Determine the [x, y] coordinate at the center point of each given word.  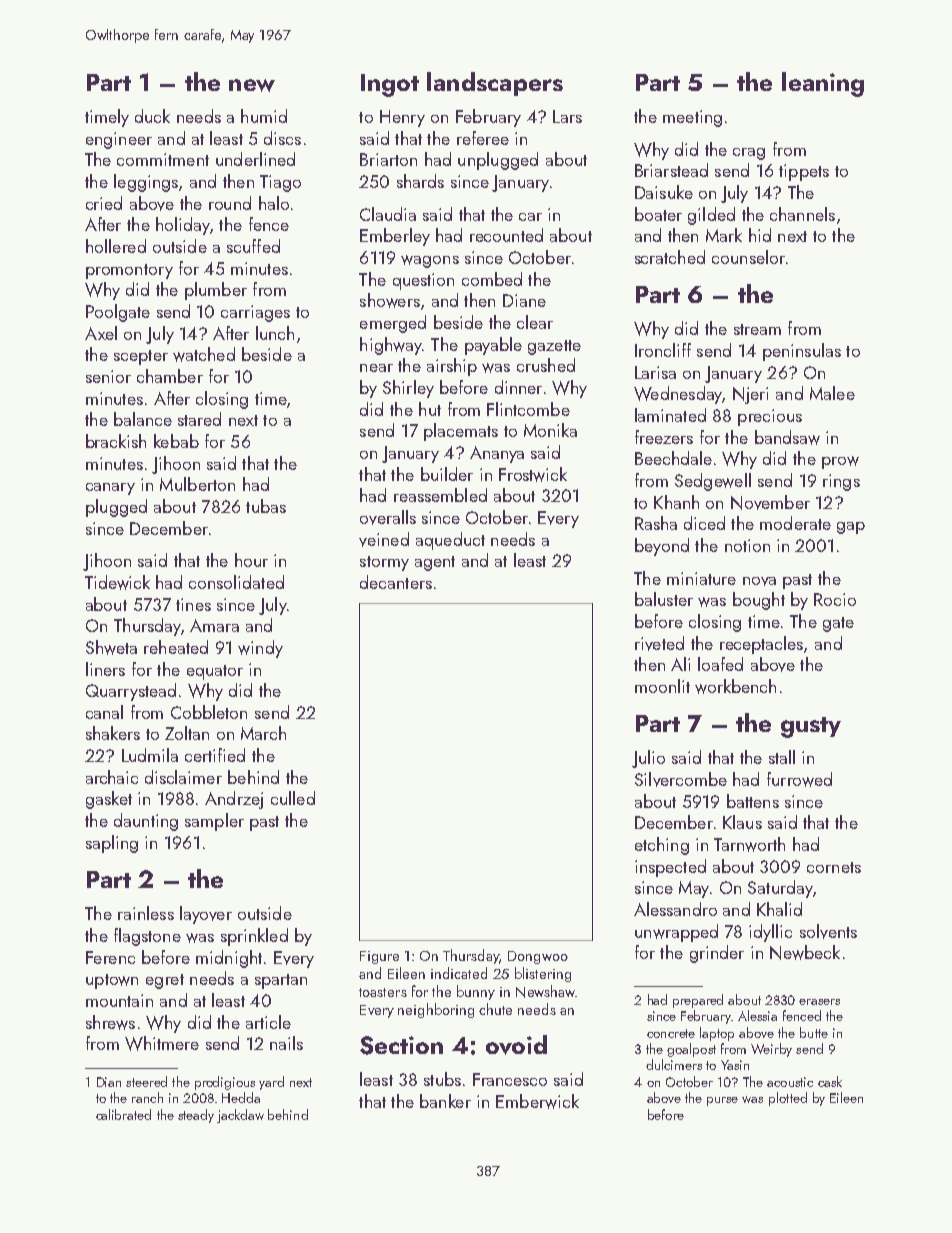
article [268, 1022]
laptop [717, 1034]
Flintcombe [528, 409]
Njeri [750, 395]
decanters [396, 582]
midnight [229, 959]
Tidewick [117, 582]
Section [401, 1045]
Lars [567, 116]
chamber [170, 376]
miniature [701, 578]
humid [264, 116]
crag [749, 154]
